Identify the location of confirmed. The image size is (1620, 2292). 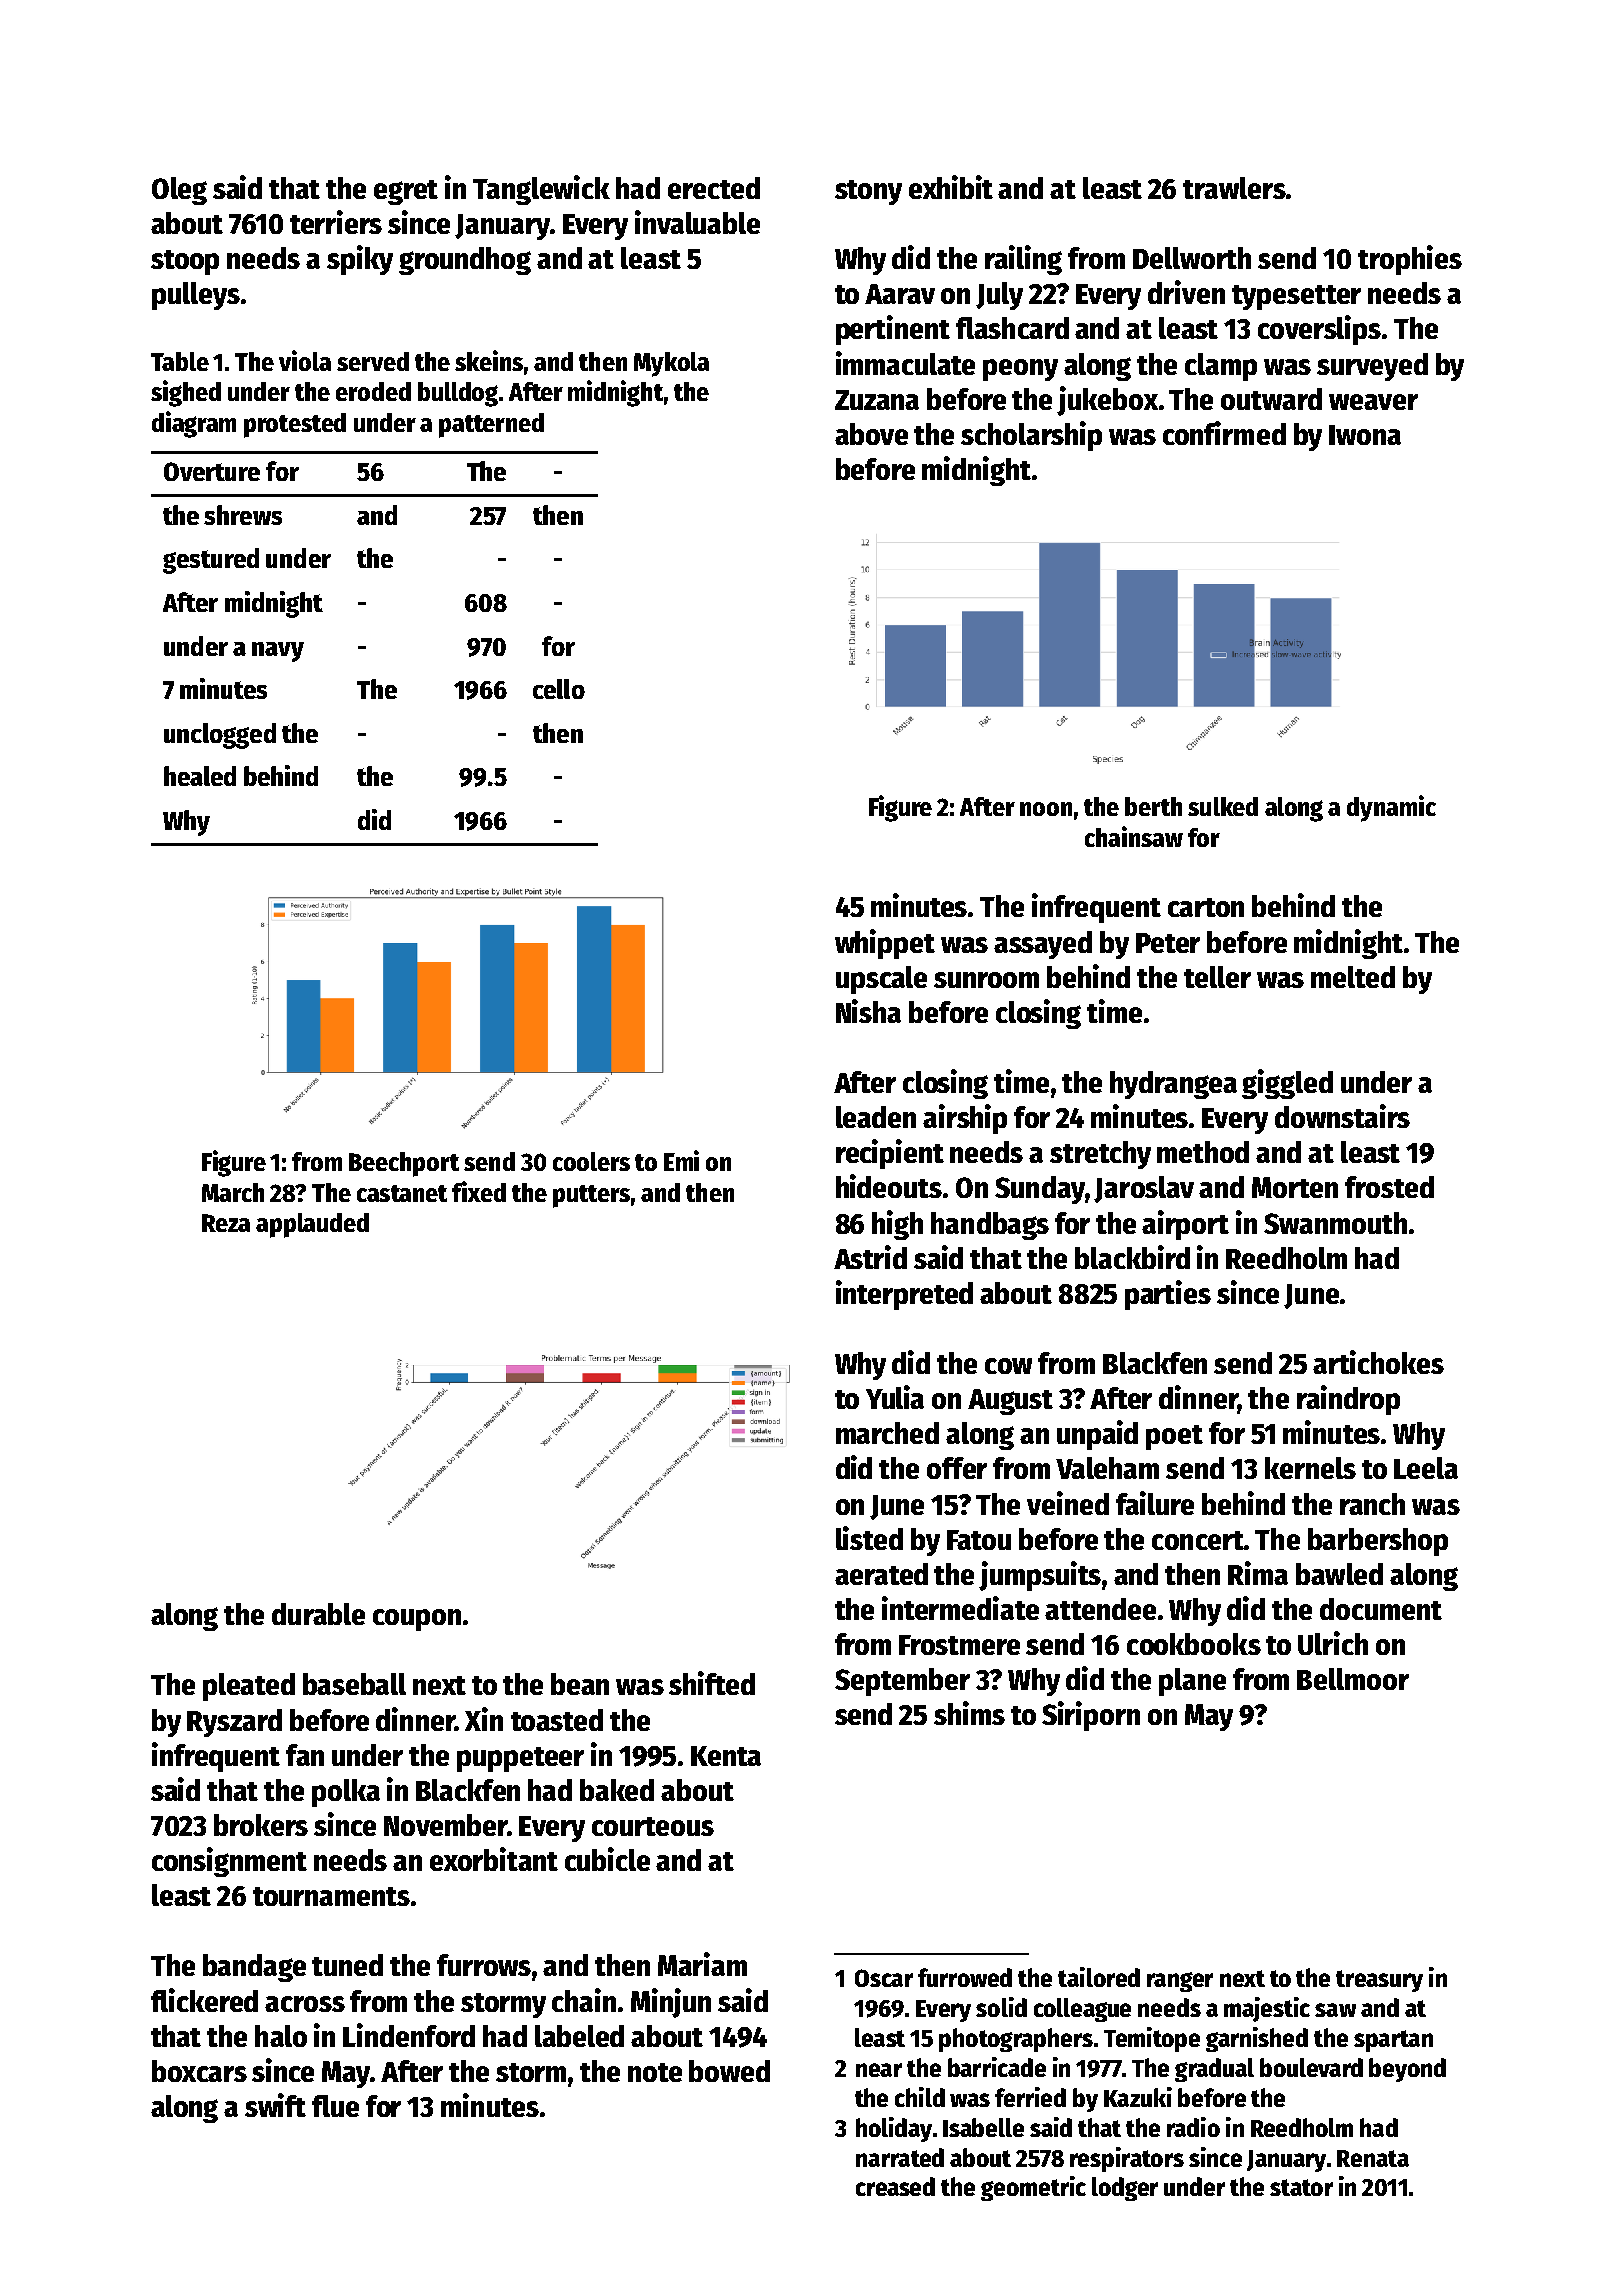
(1224, 433).
